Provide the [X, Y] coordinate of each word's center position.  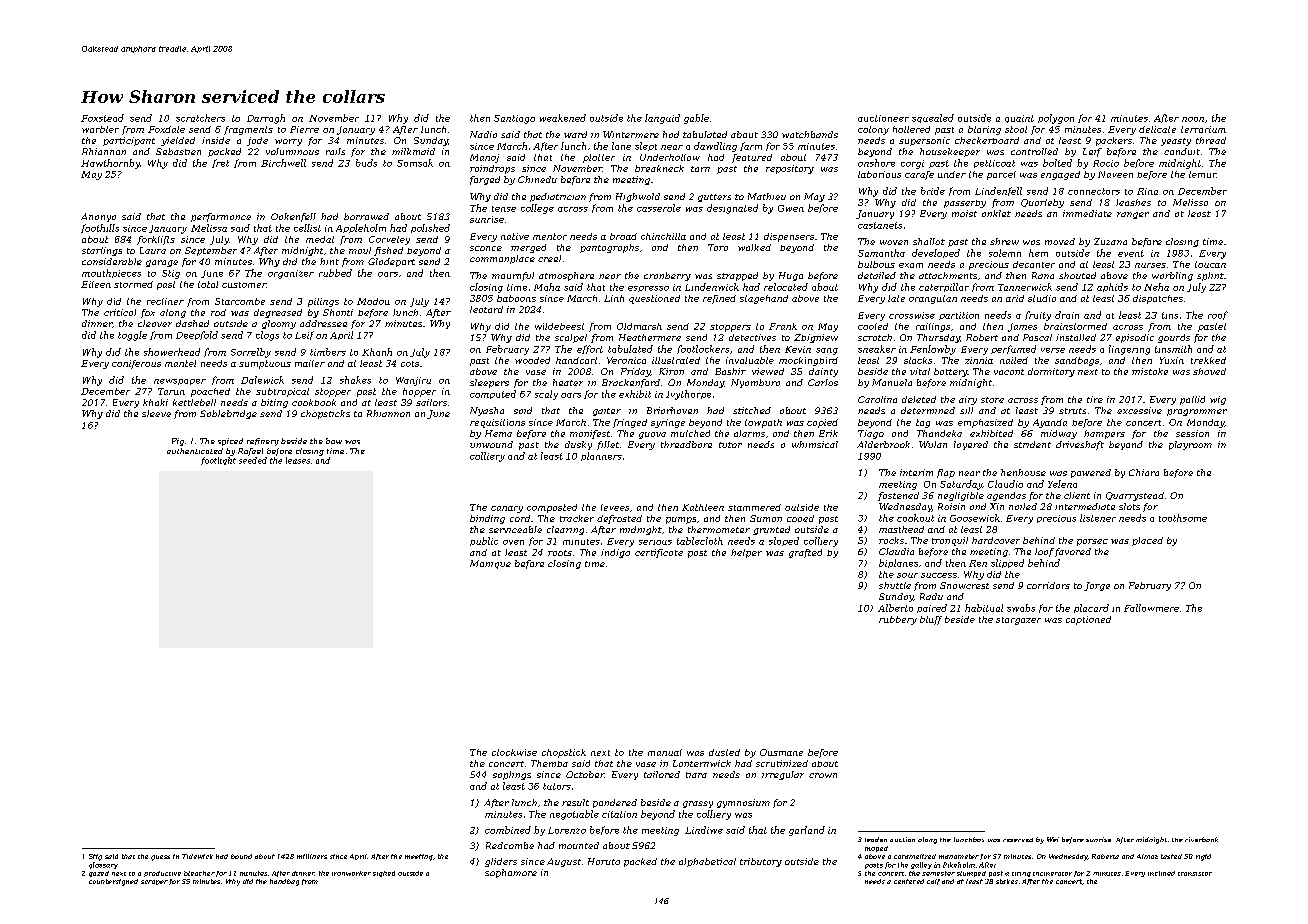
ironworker [351, 873]
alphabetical [707, 862]
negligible [961, 496]
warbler [100, 129]
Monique [490, 564]
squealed [933, 118]
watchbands [810, 134]
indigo [615, 553]
